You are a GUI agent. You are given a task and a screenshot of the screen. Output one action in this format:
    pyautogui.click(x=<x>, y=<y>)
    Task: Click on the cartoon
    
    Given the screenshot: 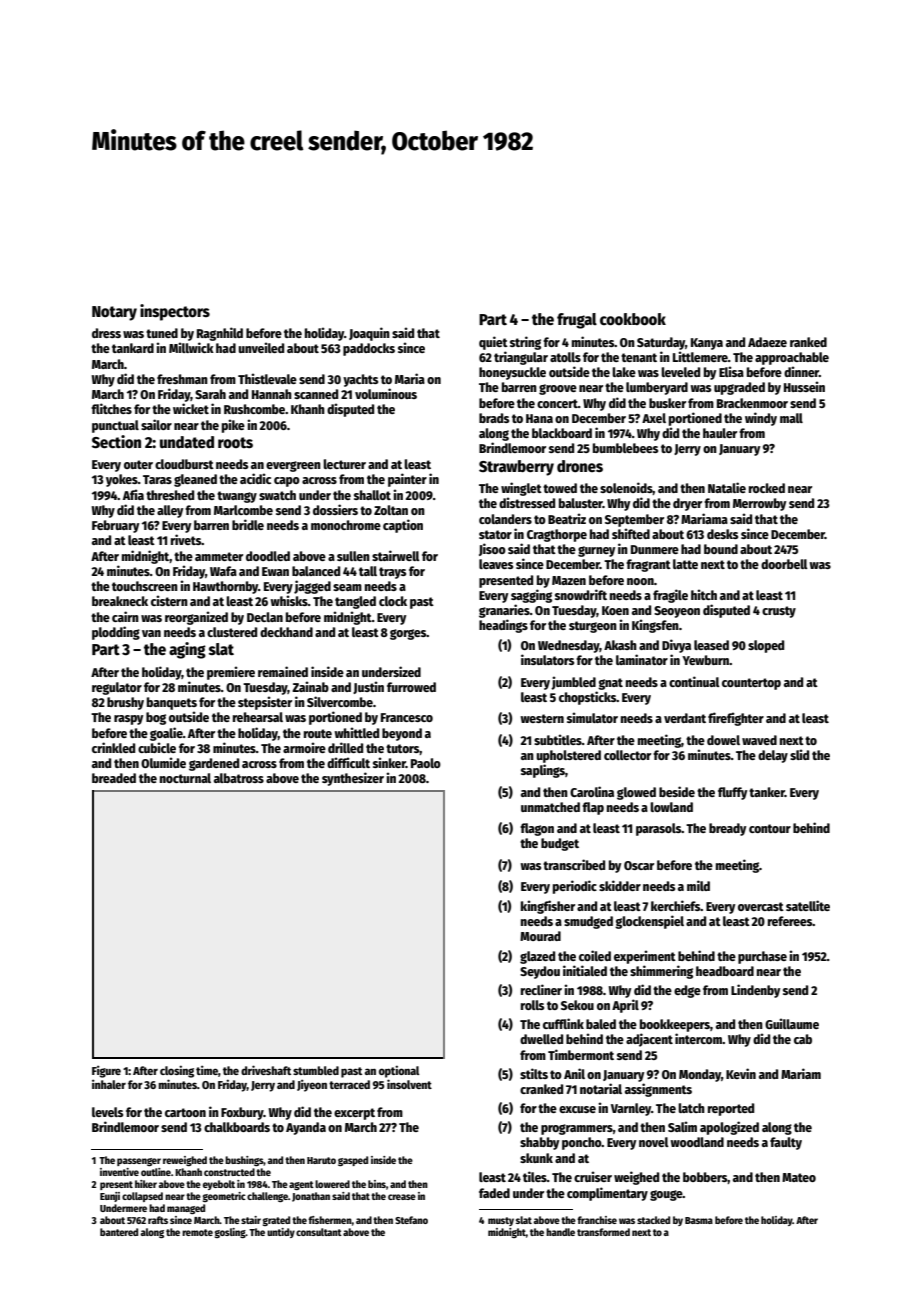 What is the action you would take?
    pyautogui.click(x=185, y=1112)
